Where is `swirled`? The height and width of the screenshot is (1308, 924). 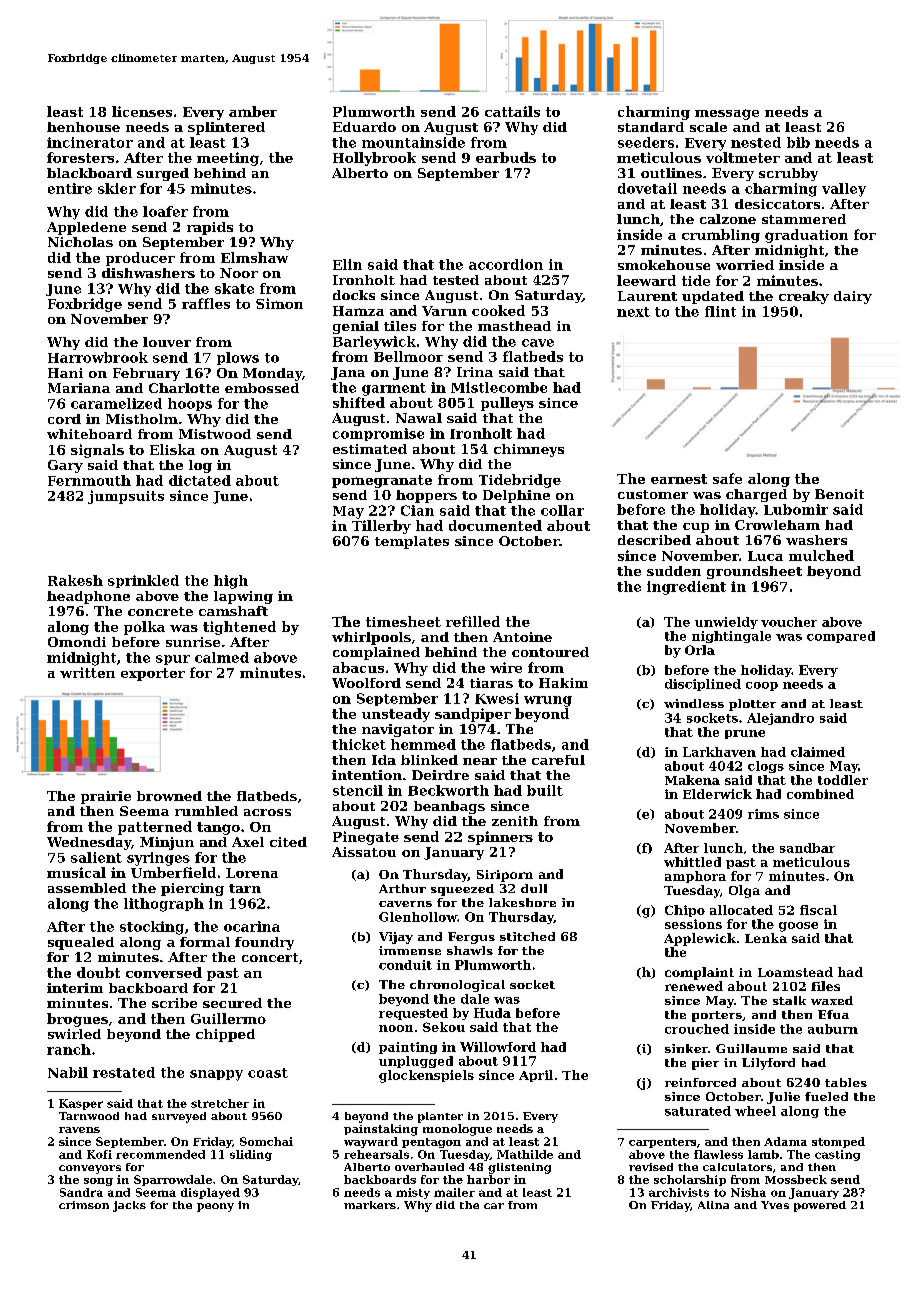 swirled is located at coordinates (74, 1034).
